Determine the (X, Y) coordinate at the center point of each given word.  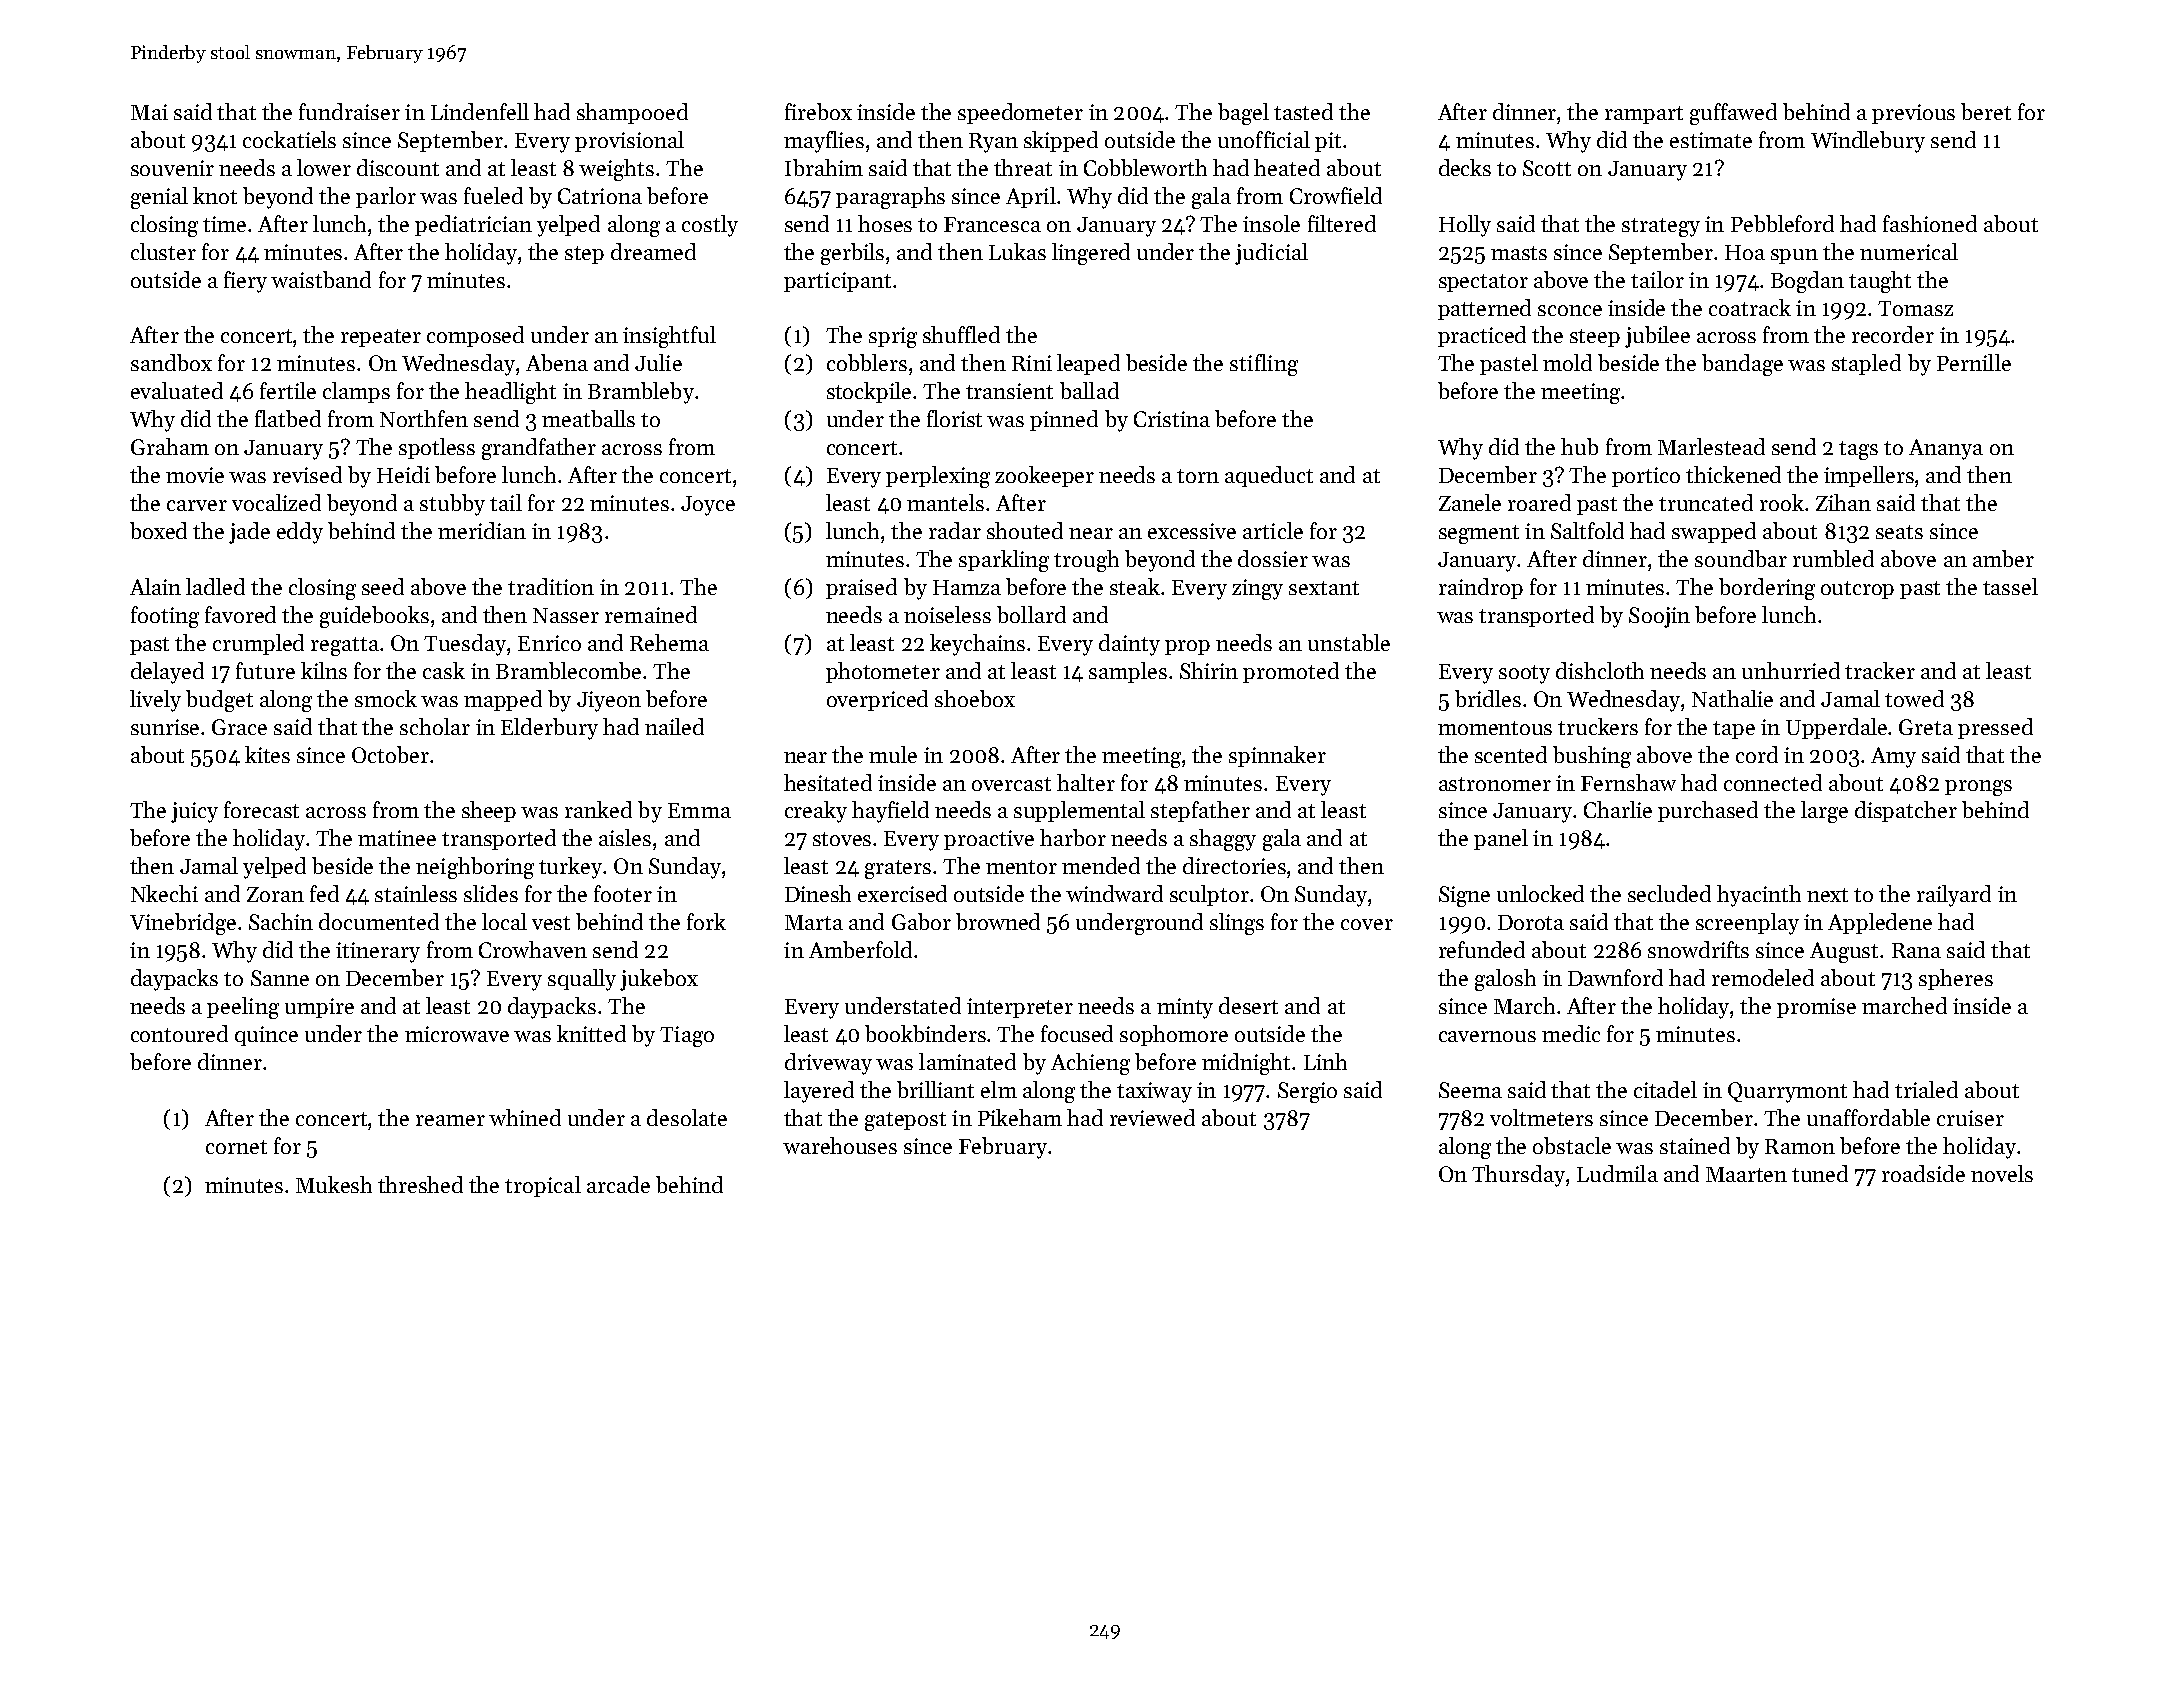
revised (307, 474)
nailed (674, 726)
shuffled (961, 334)
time (224, 224)
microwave (457, 1034)
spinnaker (1277, 756)
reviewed (1152, 1117)
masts (1519, 253)
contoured (179, 1033)
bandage (1742, 365)
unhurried (1791, 670)
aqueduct (1269, 476)
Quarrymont (1787, 1092)
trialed (1926, 1089)
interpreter (1020, 1008)
